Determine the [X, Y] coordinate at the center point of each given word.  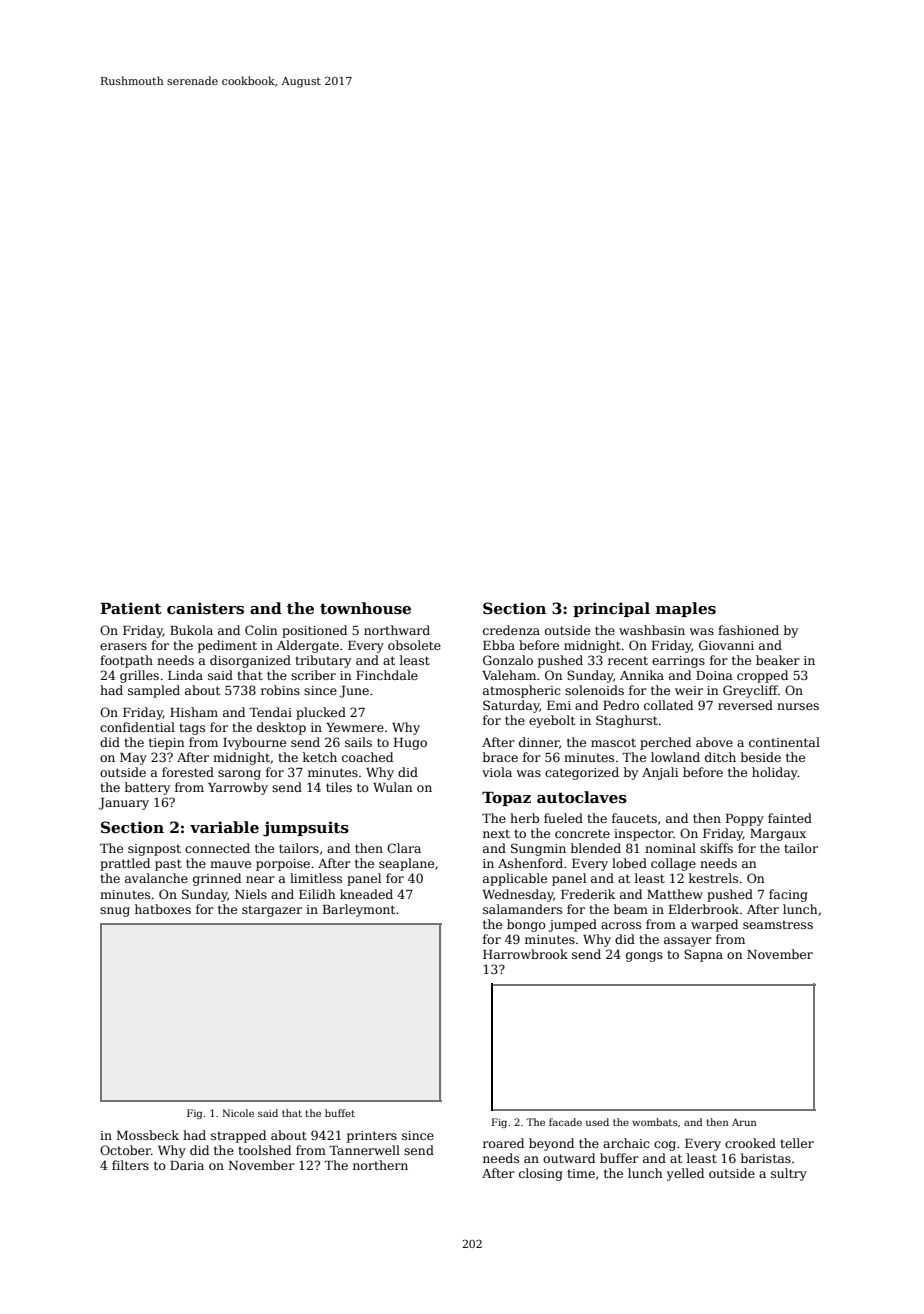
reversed [745, 705]
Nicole [238, 1113]
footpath [126, 661]
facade [565, 1122]
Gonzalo [508, 660]
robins [280, 690]
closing [541, 1174]
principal [611, 609]
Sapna [703, 955]
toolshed [264, 1150]
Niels [251, 894]
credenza [511, 630]
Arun [744, 1122]
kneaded [366, 894]
